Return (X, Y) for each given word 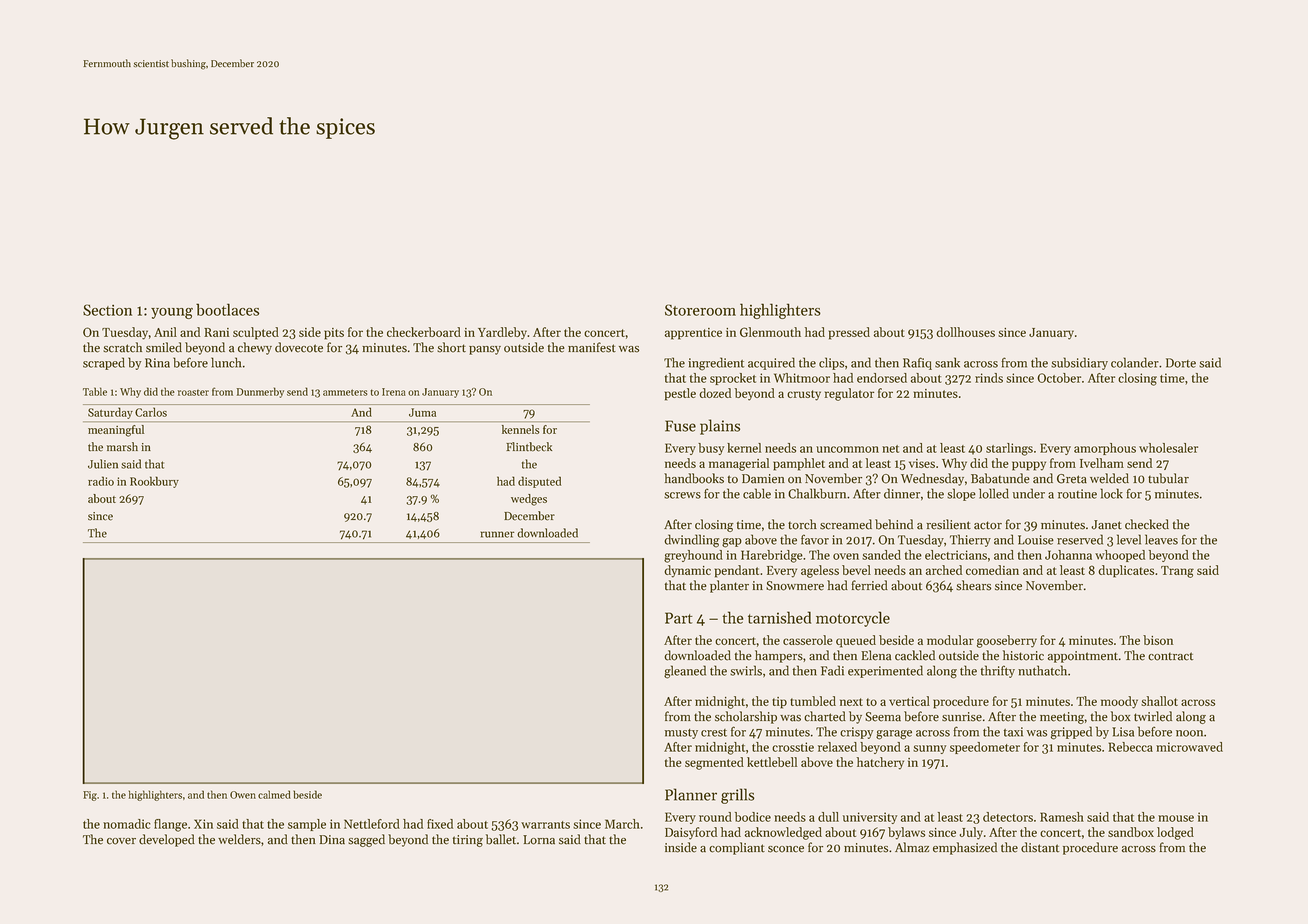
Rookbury (154, 482)
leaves (1161, 539)
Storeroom (700, 310)
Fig (90, 796)
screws (682, 495)
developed (167, 840)
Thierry (970, 540)
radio (101, 481)
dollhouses (965, 332)
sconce (786, 849)
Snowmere (795, 586)
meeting (1062, 718)
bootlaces (227, 309)
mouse (1176, 818)
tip (779, 703)
